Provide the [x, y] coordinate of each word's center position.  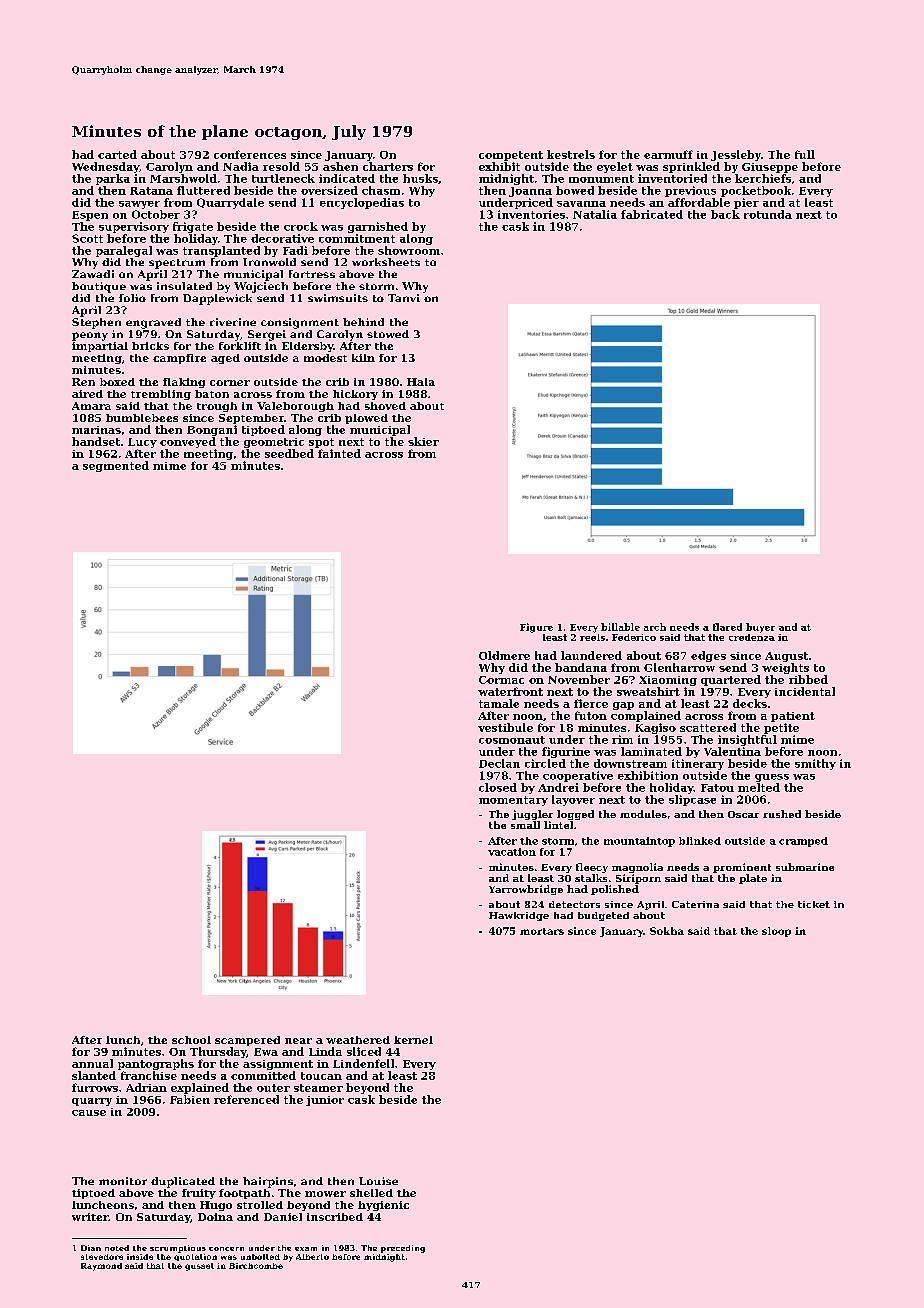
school [191, 1040]
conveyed [188, 442]
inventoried [672, 178]
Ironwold [269, 262]
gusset [199, 1267]
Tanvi [404, 298]
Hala [421, 382]
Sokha [667, 931]
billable [620, 627]
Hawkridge [519, 916]
